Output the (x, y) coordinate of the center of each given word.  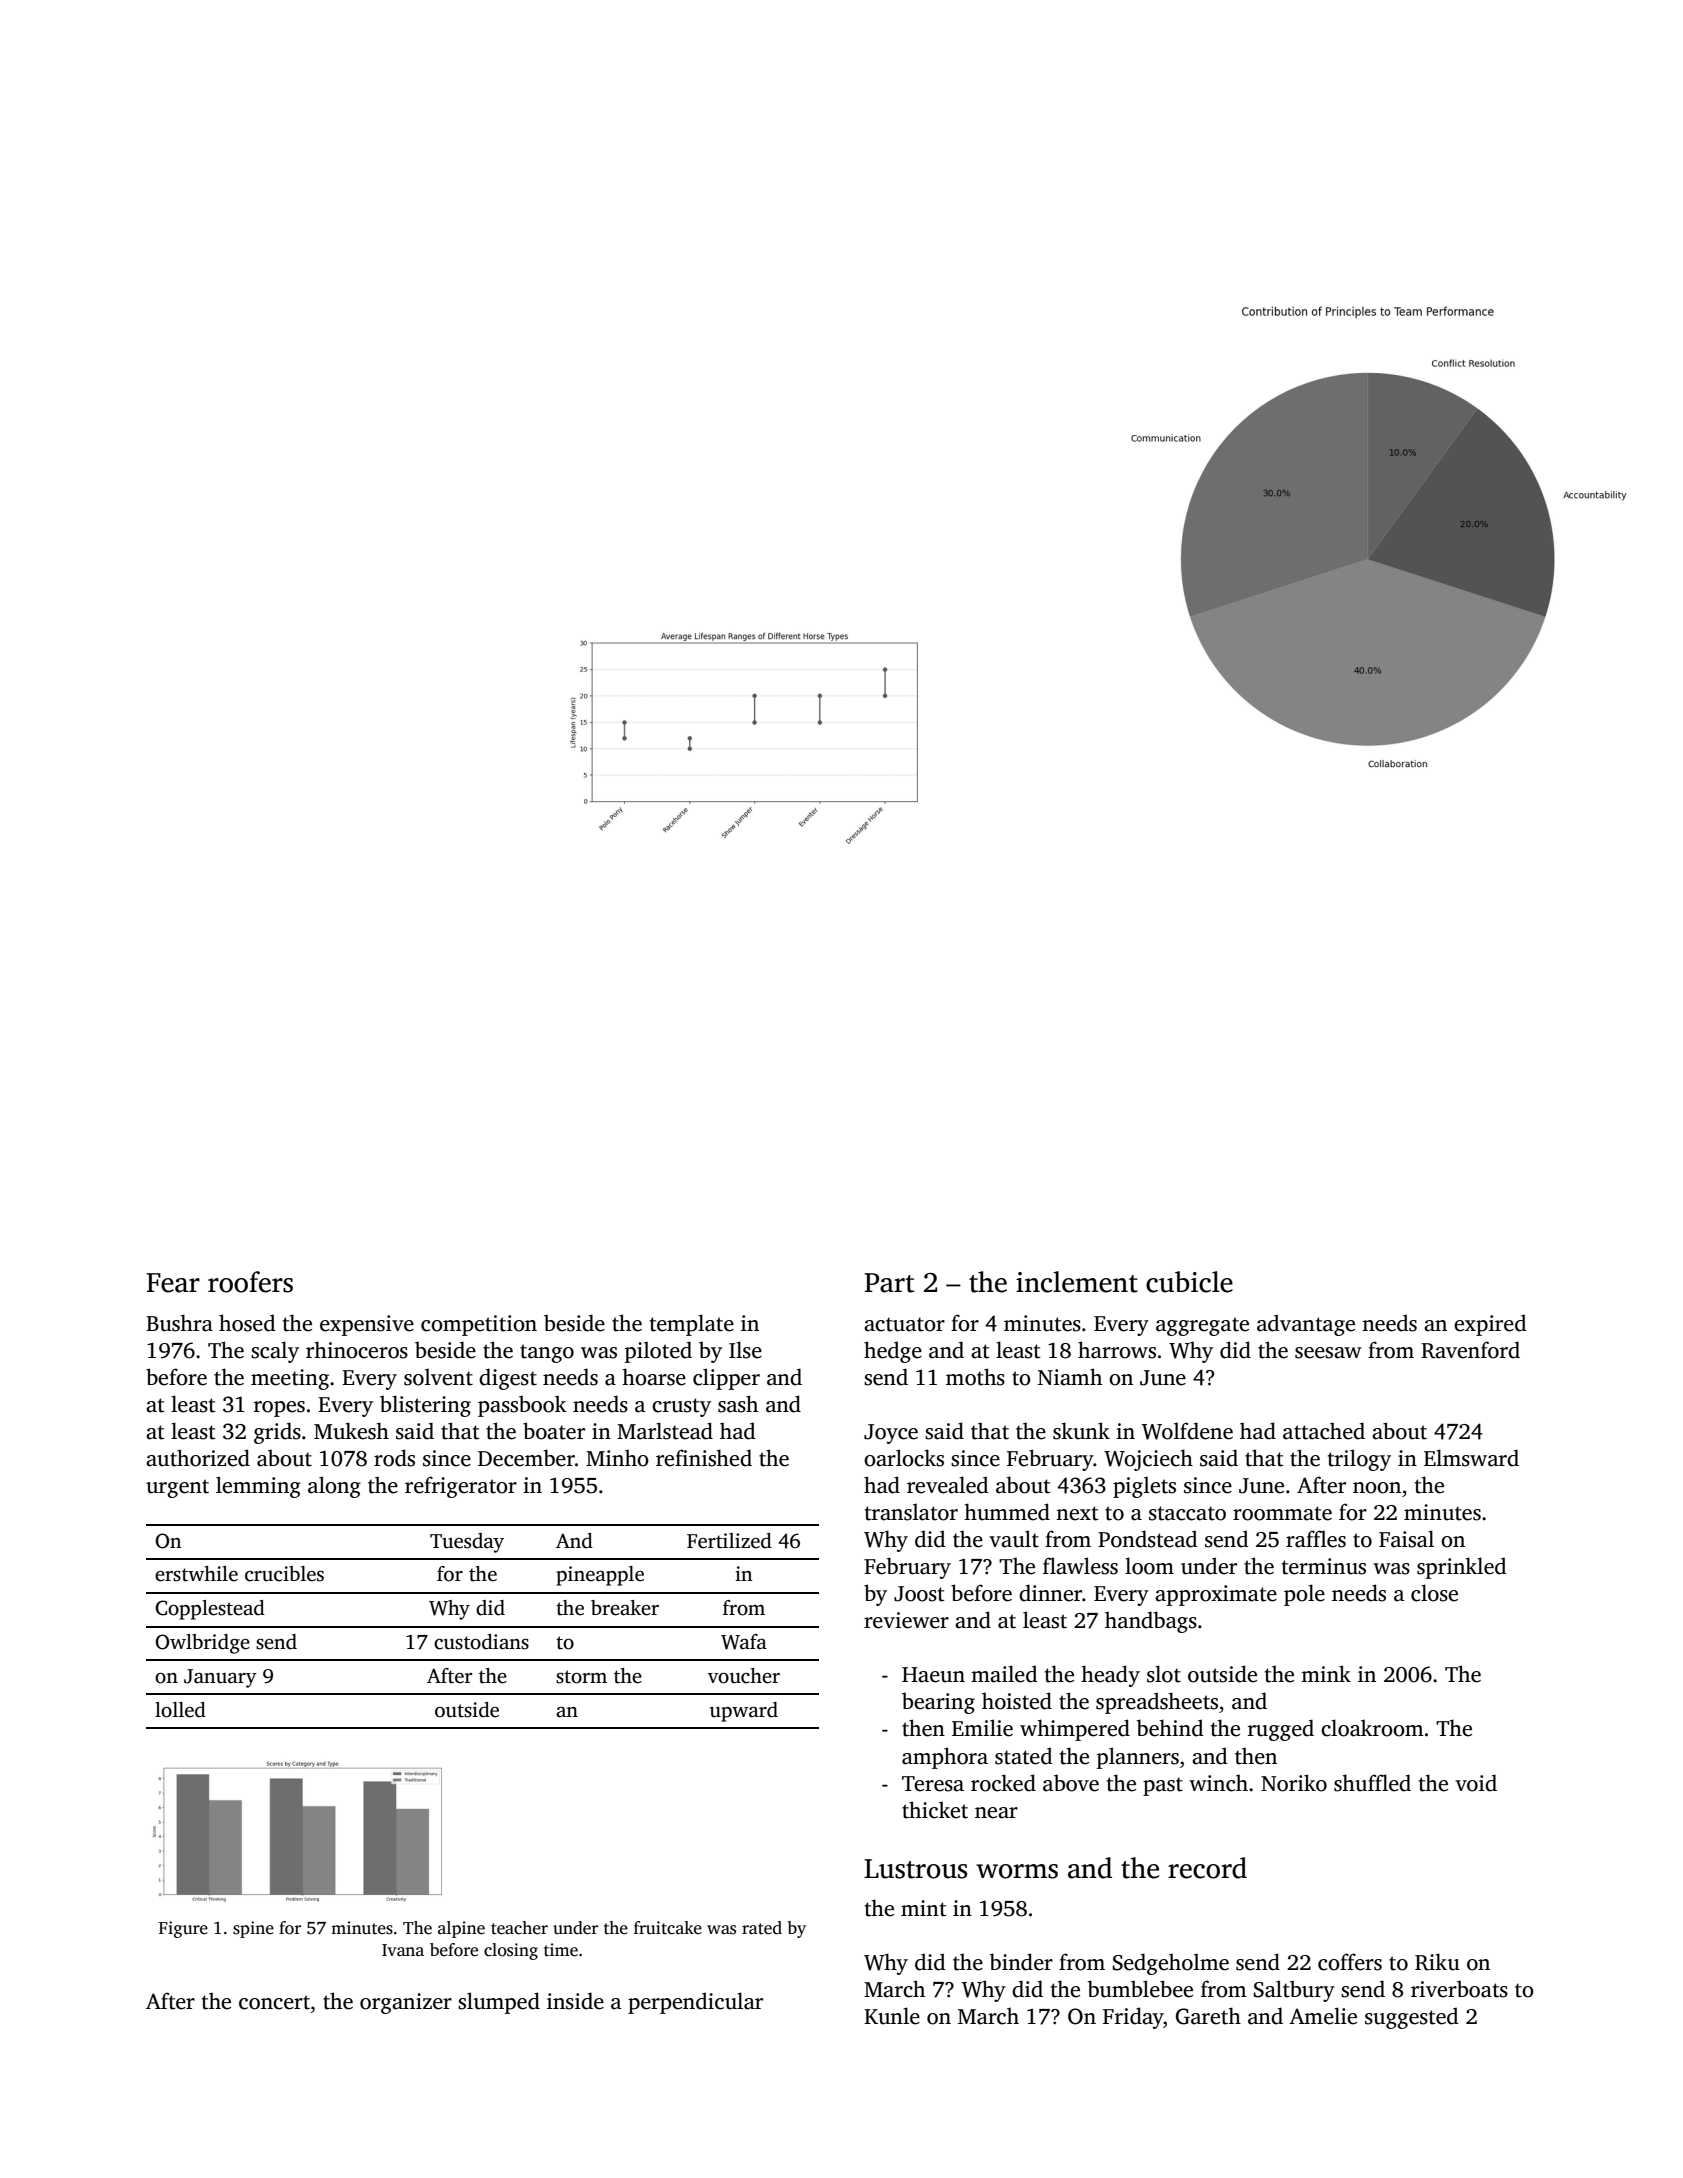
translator (911, 1512)
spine (253, 1929)
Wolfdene (1187, 1431)
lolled (180, 1710)
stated (1024, 1756)
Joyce (891, 1434)
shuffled (1372, 1783)
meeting (290, 1379)
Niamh (1070, 1377)
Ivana (403, 1950)
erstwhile (196, 1574)
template (692, 1325)
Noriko (1294, 1783)
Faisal (1406, 1539)
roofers (250, 1282)
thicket (935, 1810)
